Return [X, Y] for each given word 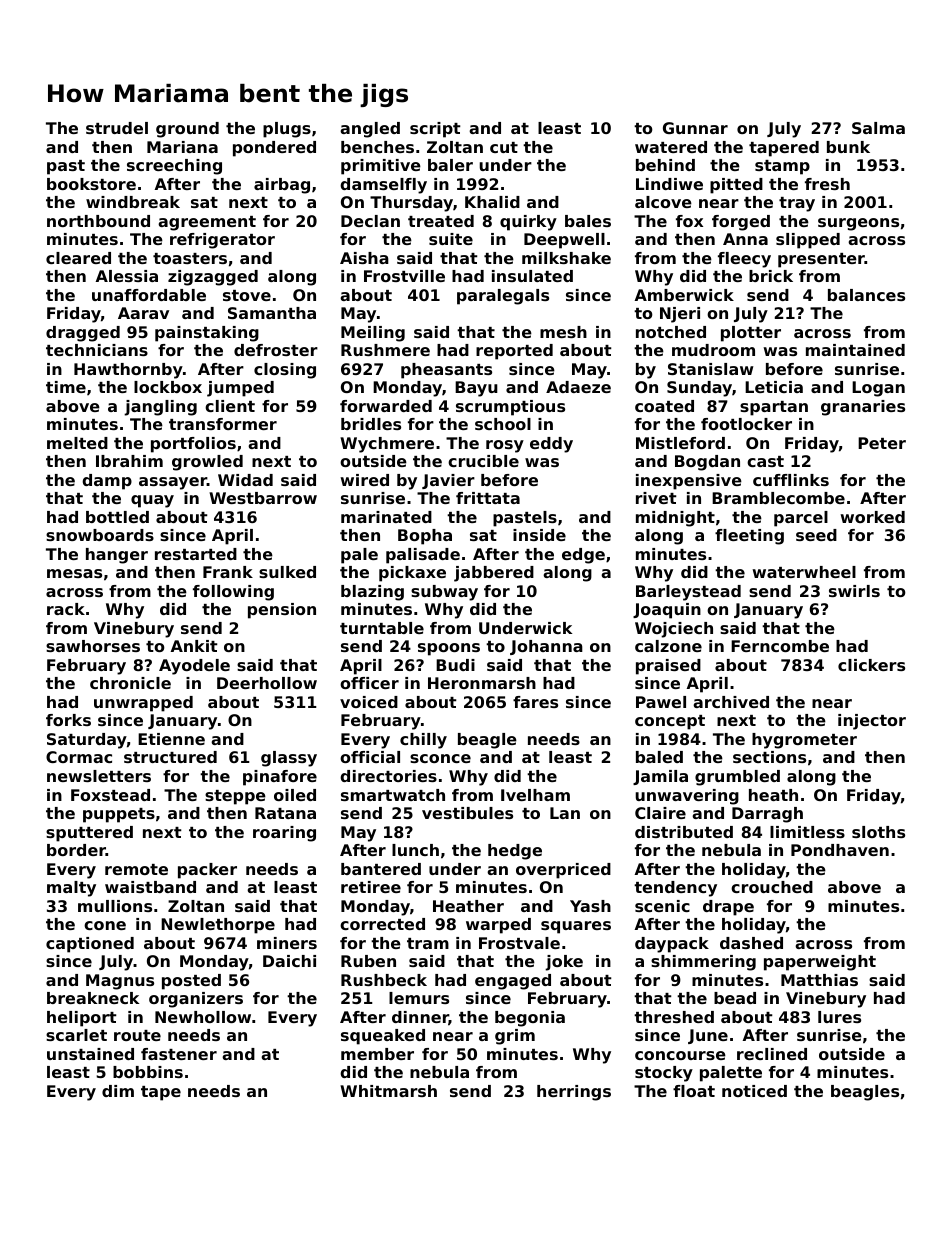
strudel [117, 128]
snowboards [100, 535]
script [435, 130]
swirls [854, 591]
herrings [574, 1093]
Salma [878, 128]
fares [535, 702]
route [137, 1035]
